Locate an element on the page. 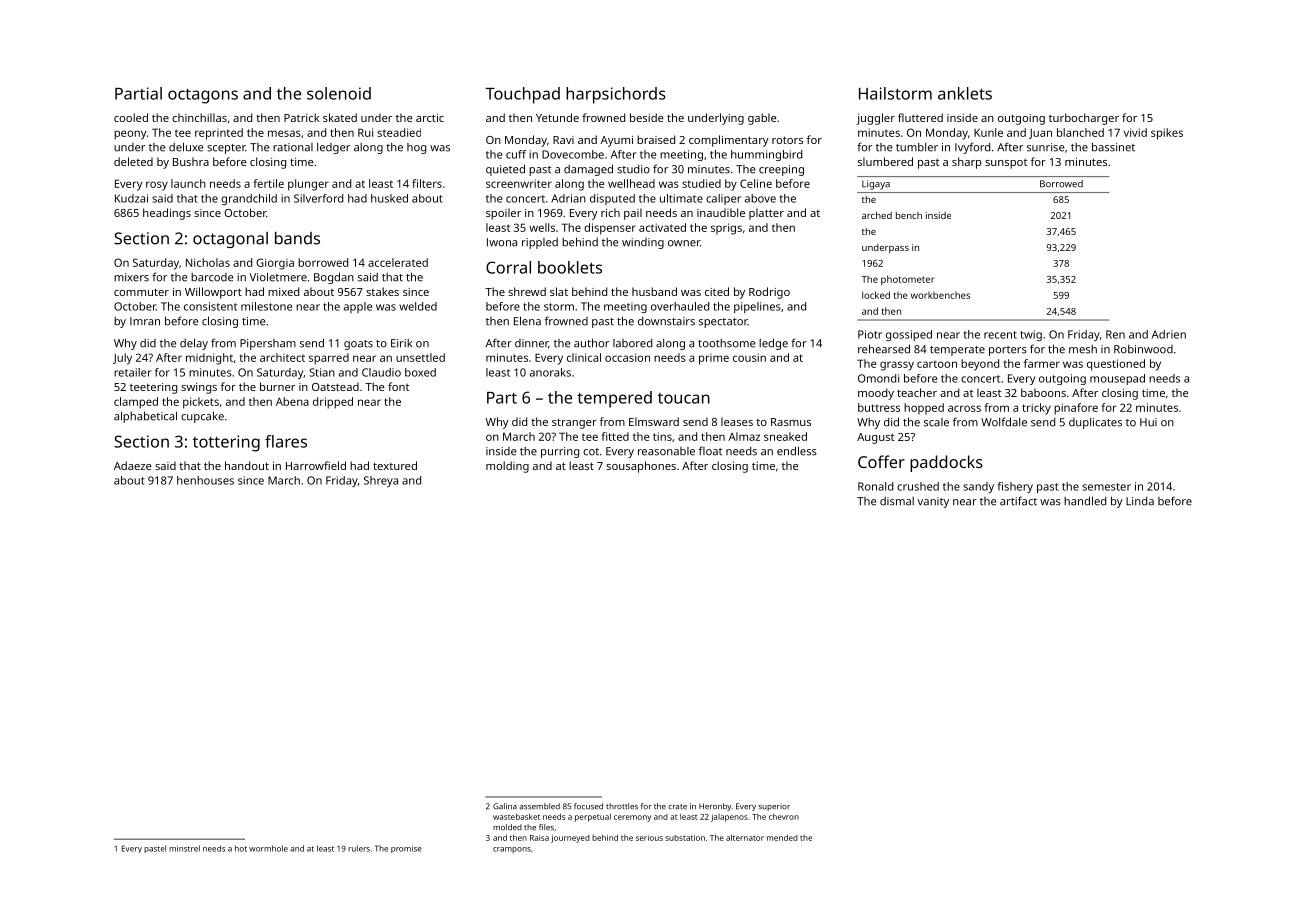  superior is located at coordinates (774, 807).
